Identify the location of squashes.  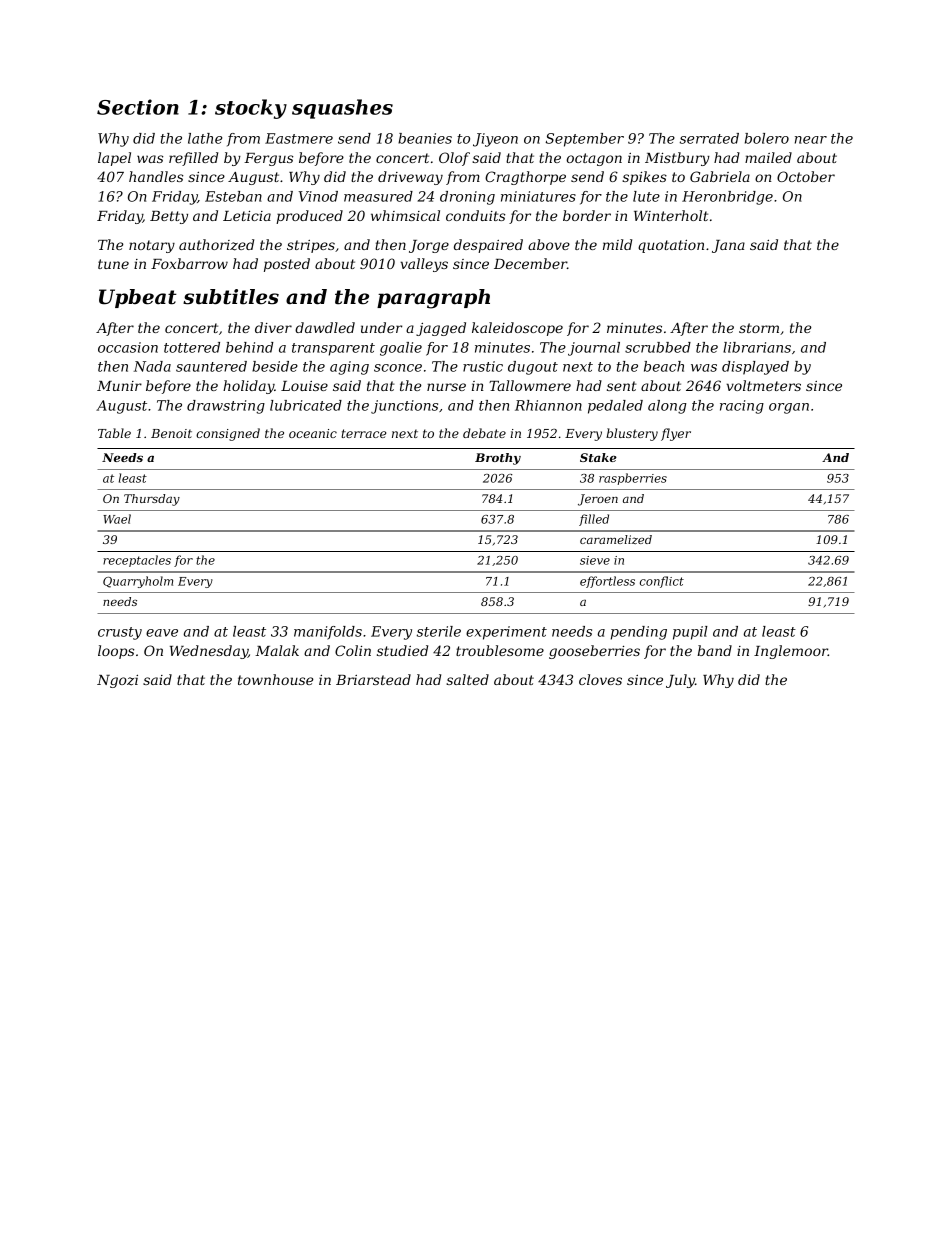
(342, 109).
